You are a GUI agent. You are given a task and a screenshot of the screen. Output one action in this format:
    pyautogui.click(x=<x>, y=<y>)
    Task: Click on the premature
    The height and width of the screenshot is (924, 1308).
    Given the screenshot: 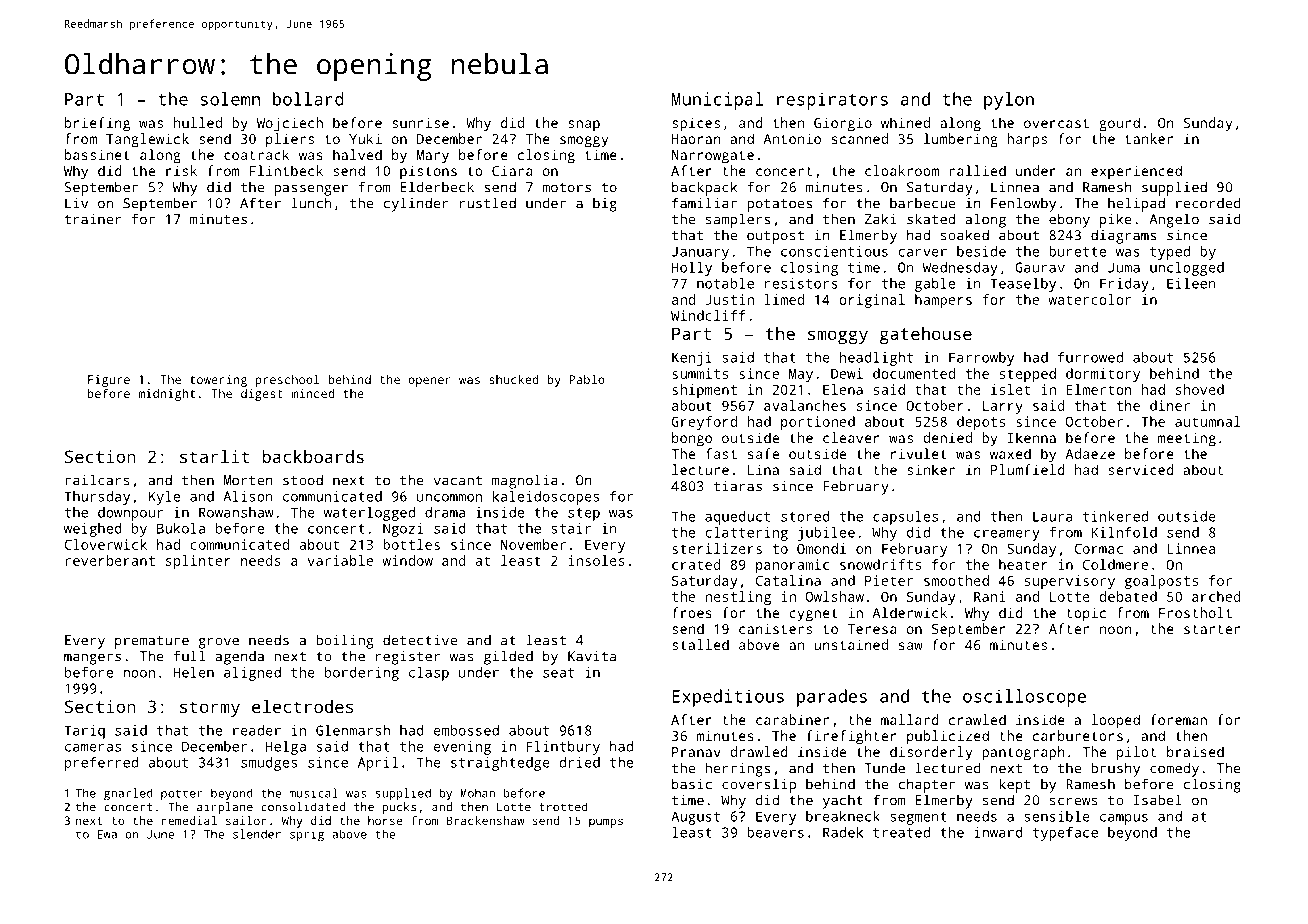 What is the action you would take?
    pyautogui.click(x=152, y=642)
